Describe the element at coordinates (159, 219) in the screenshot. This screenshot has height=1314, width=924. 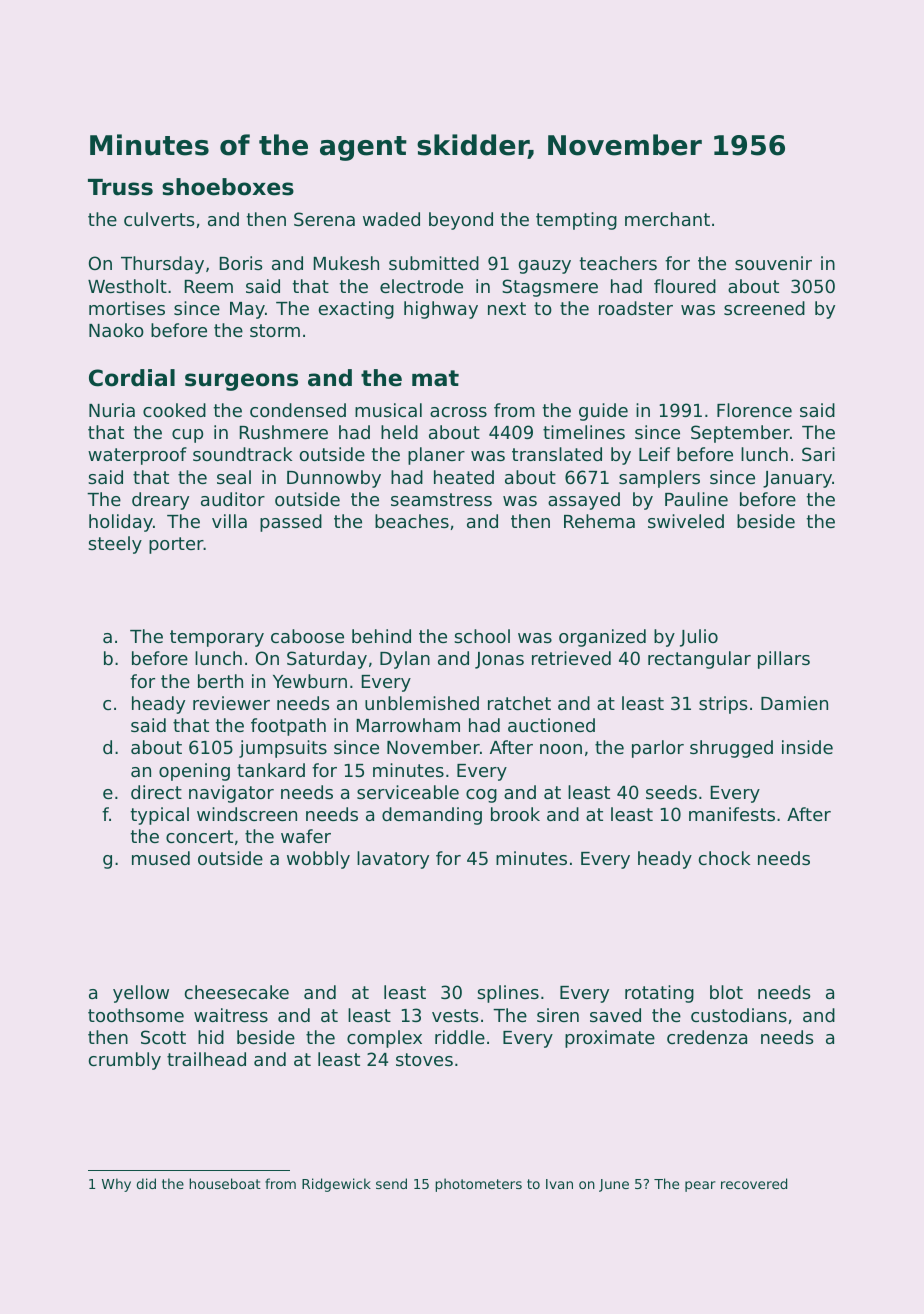
I see `culverts` at that location.
